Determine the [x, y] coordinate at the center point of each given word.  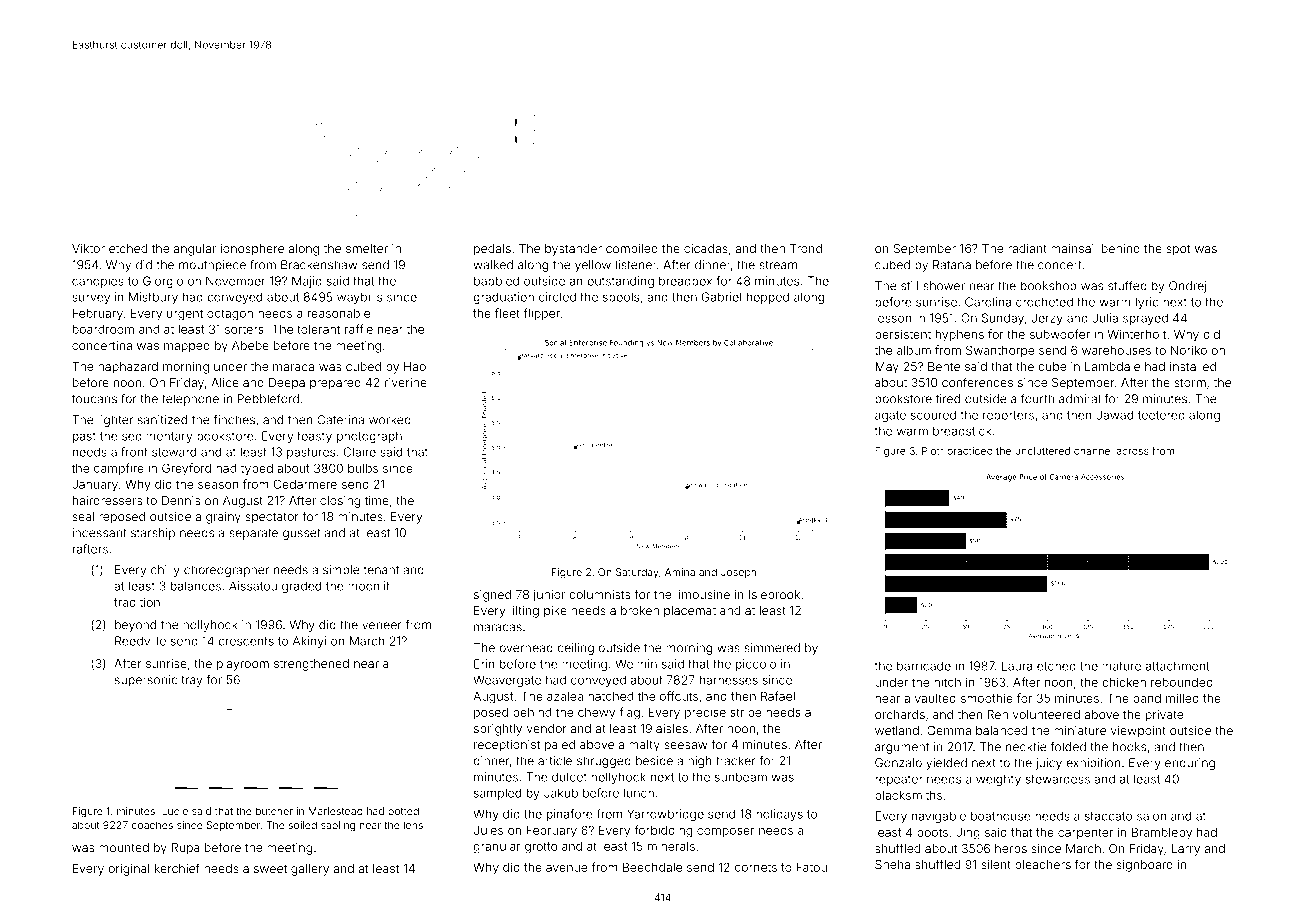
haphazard [128, 368]
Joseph [738, 573]
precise [705, 713]
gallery [310, 870]
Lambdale [1112, 366]
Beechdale [652, 867]
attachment [1177, 666]
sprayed [1145, 319]
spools [621, 298]
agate [890, 416]
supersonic [146, 681]
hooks [1129, 747]
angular [195, 250]
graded [301, 587]
